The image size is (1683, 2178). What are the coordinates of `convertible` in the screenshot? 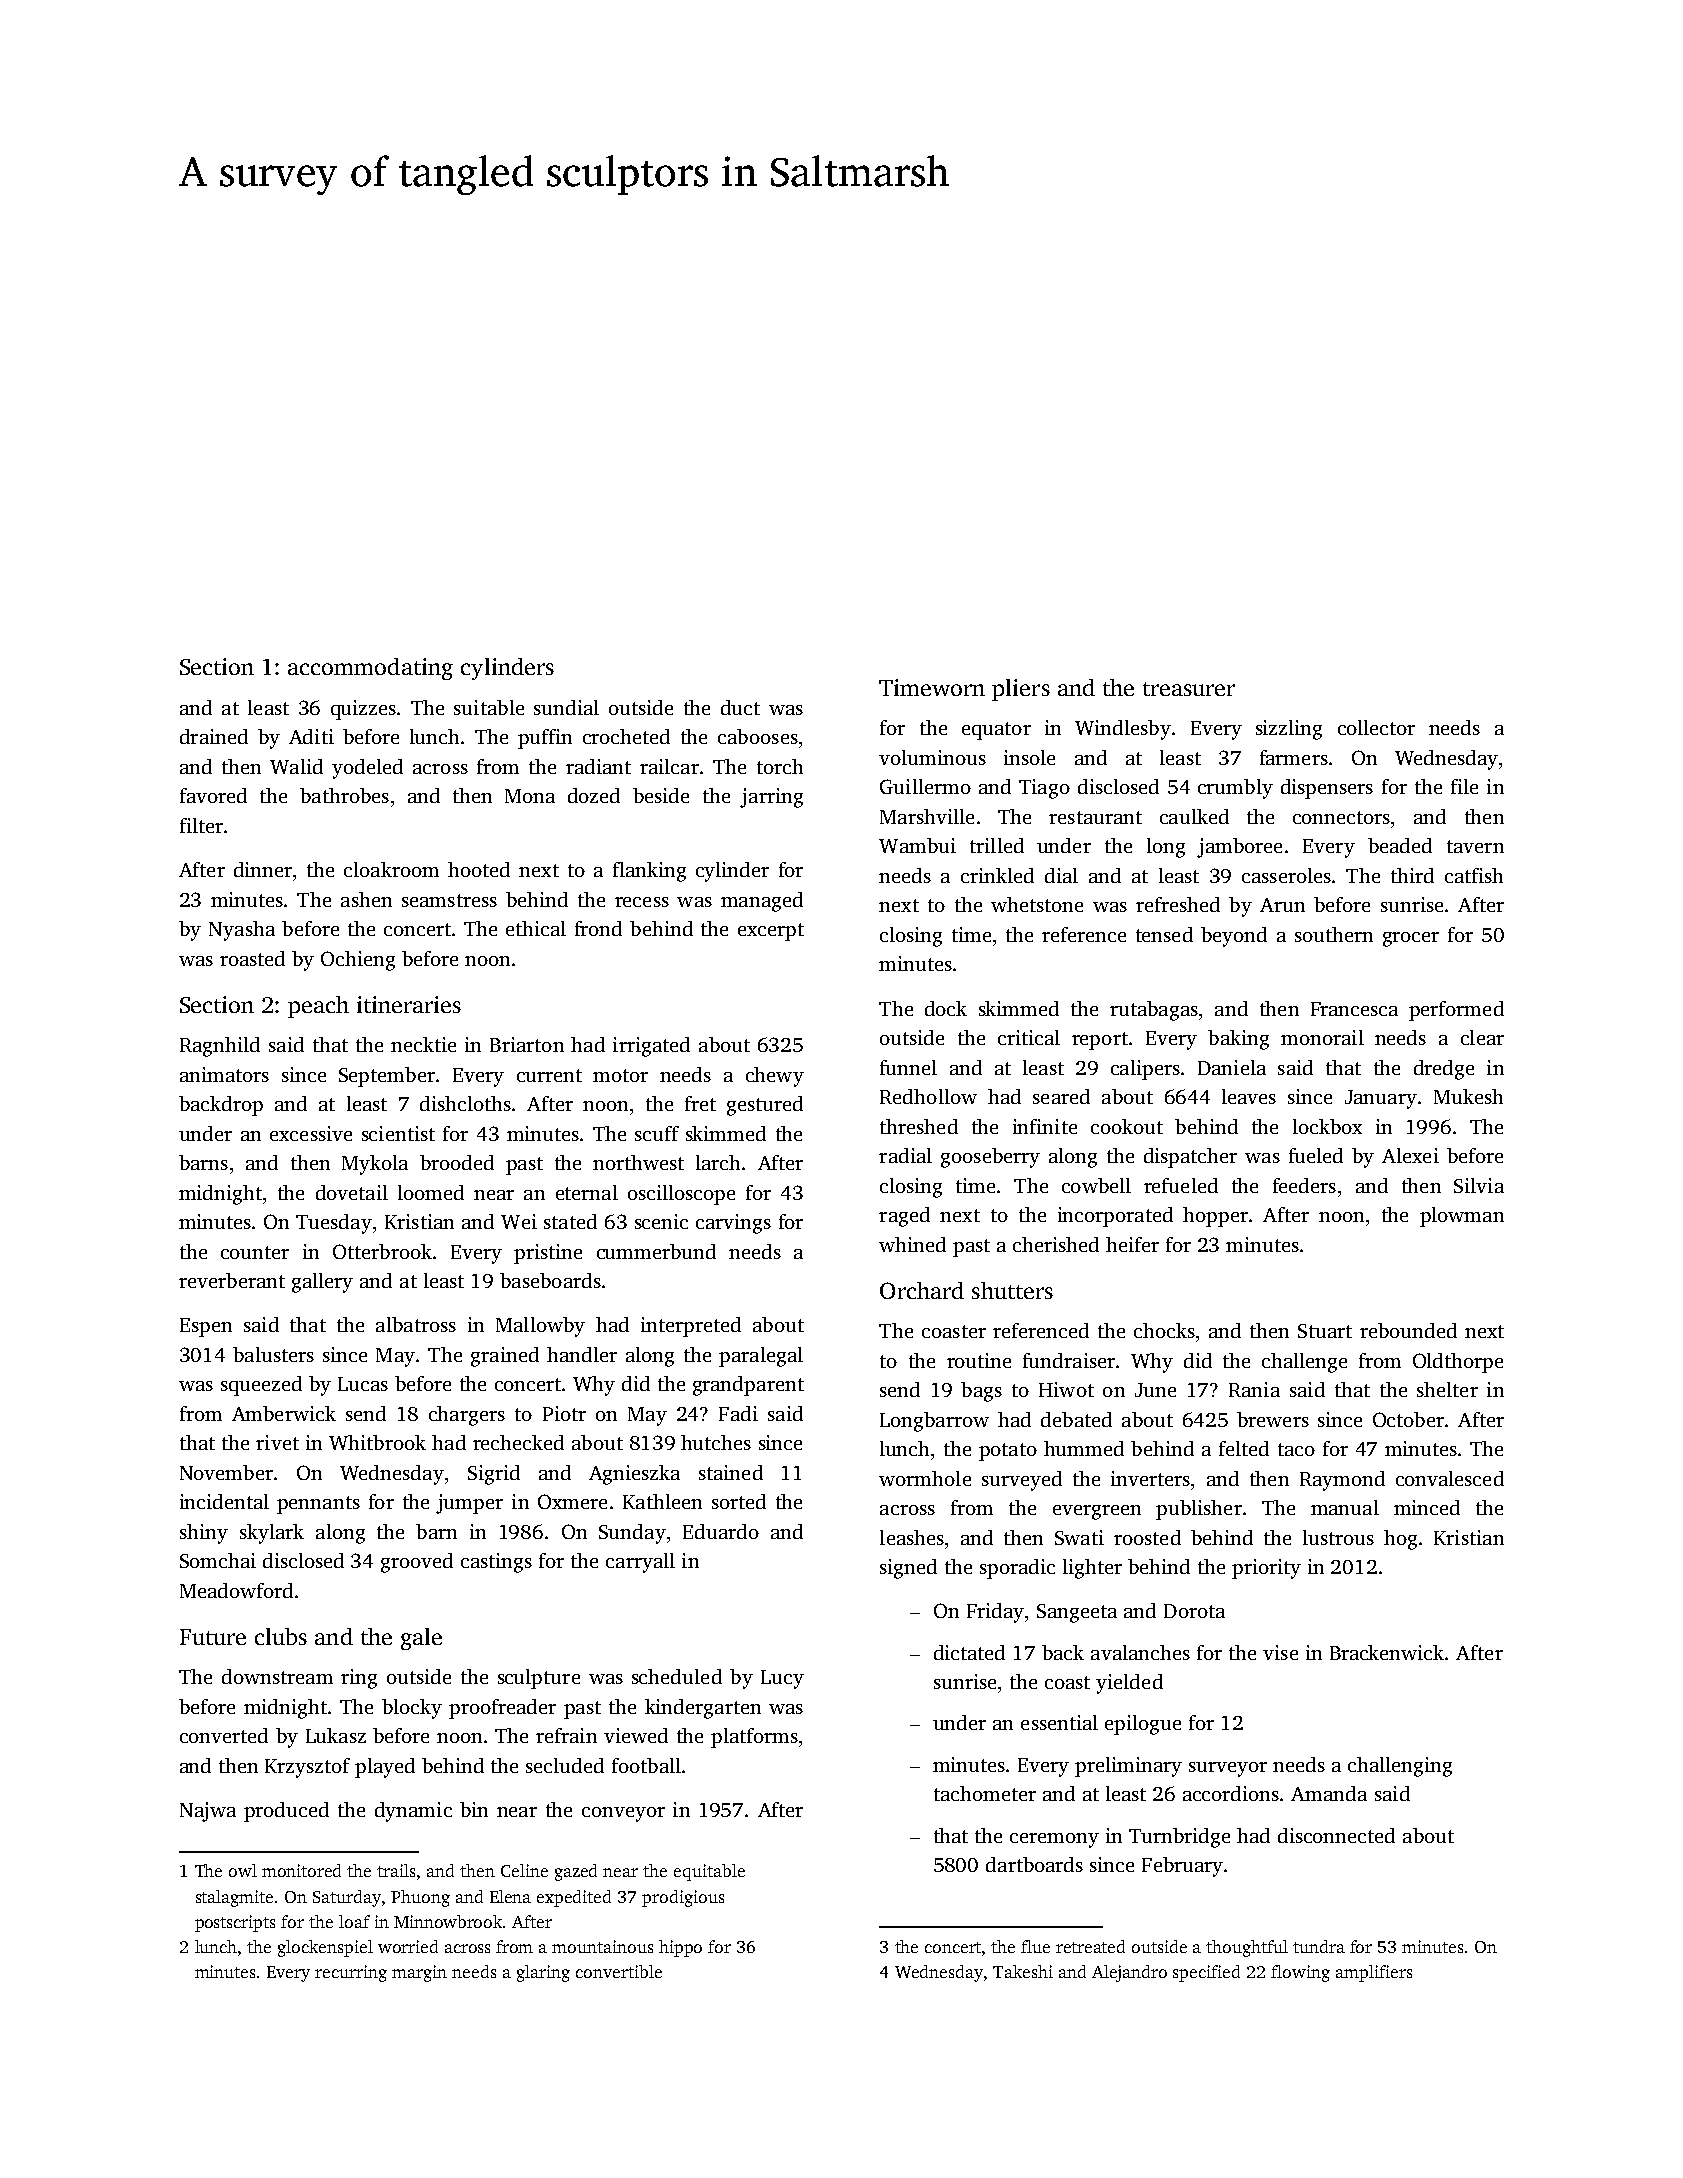 It's located at (619, 1971).
